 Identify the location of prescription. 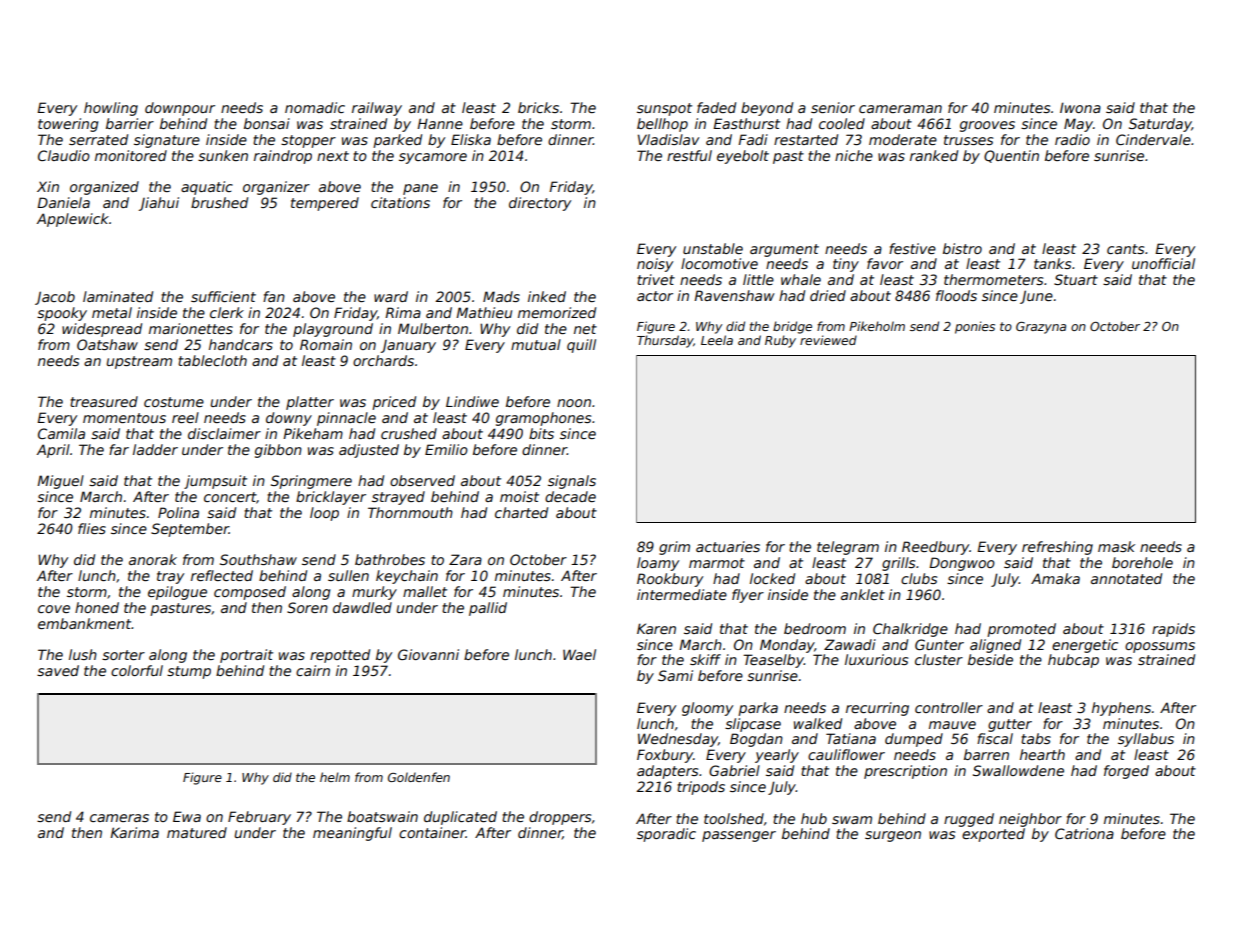
(905, 772).
